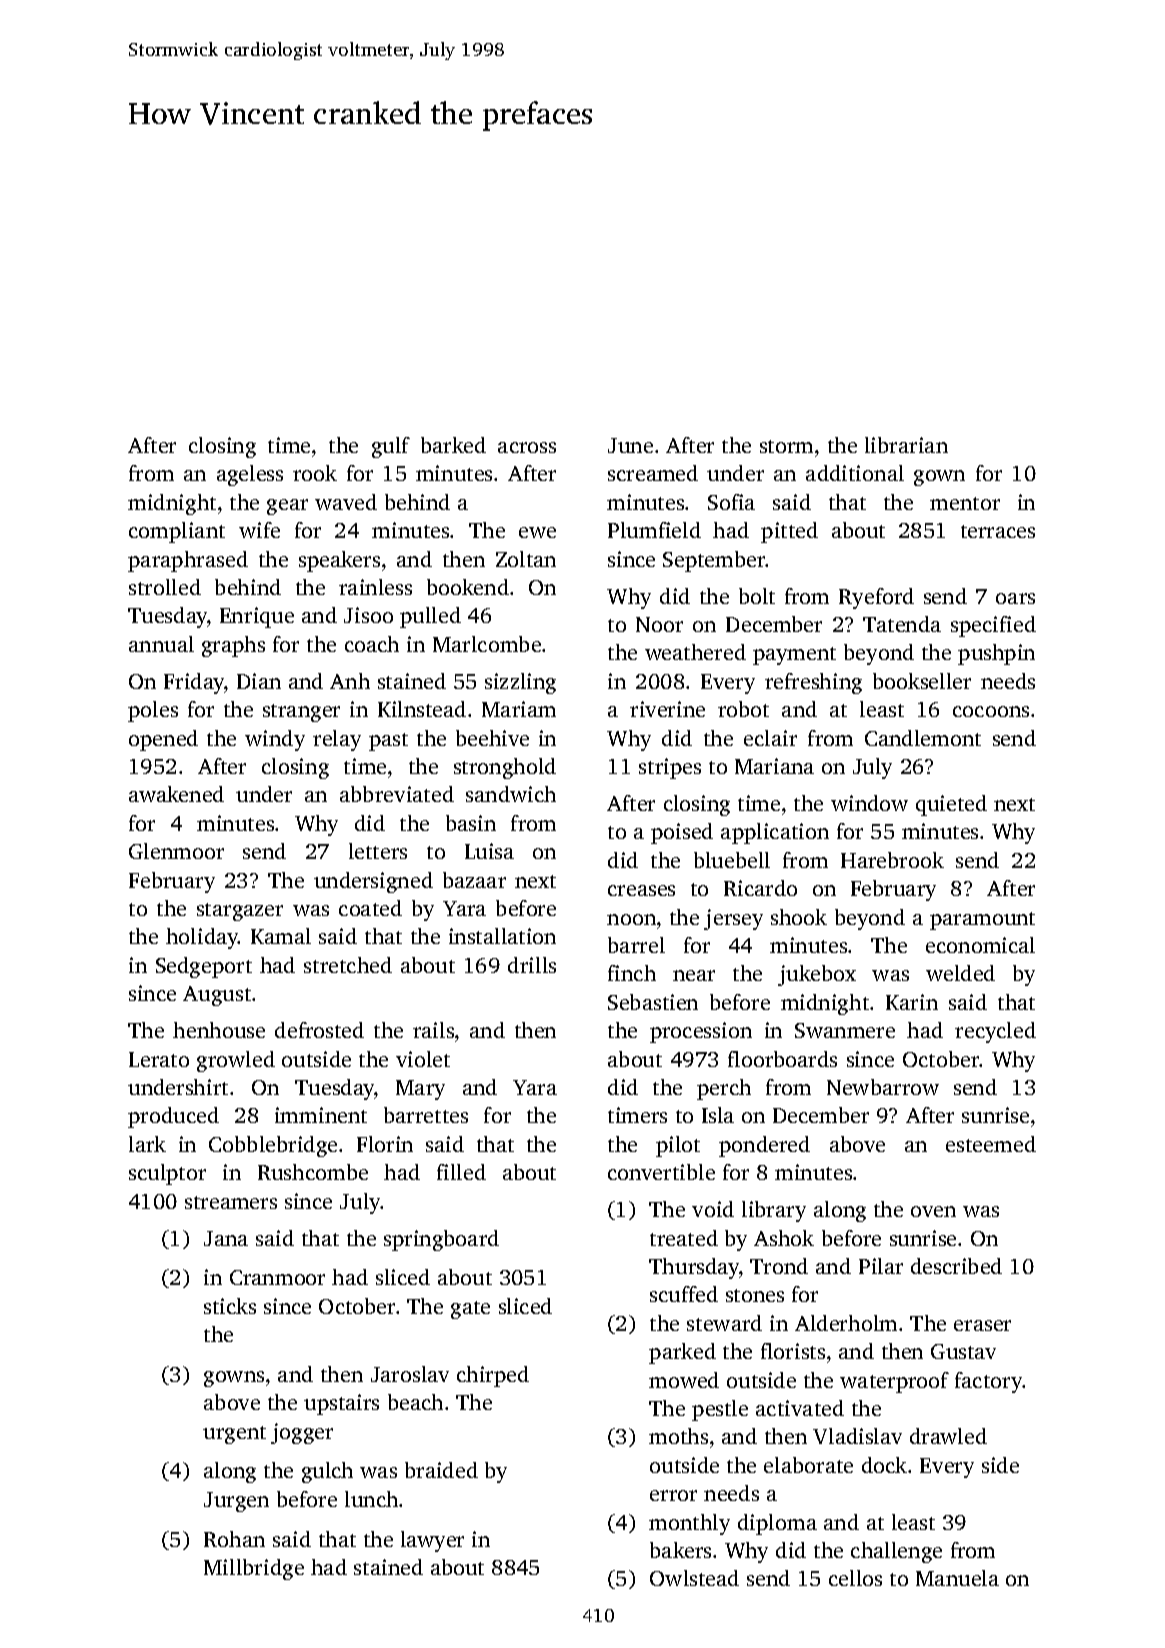 Image resolution: width=1165 pixels, height=1648 pixels. What do you see at coordinates (277, 1277) in the screenshot?
I see `Cranmoor` at bounding box center [277, 1277].
